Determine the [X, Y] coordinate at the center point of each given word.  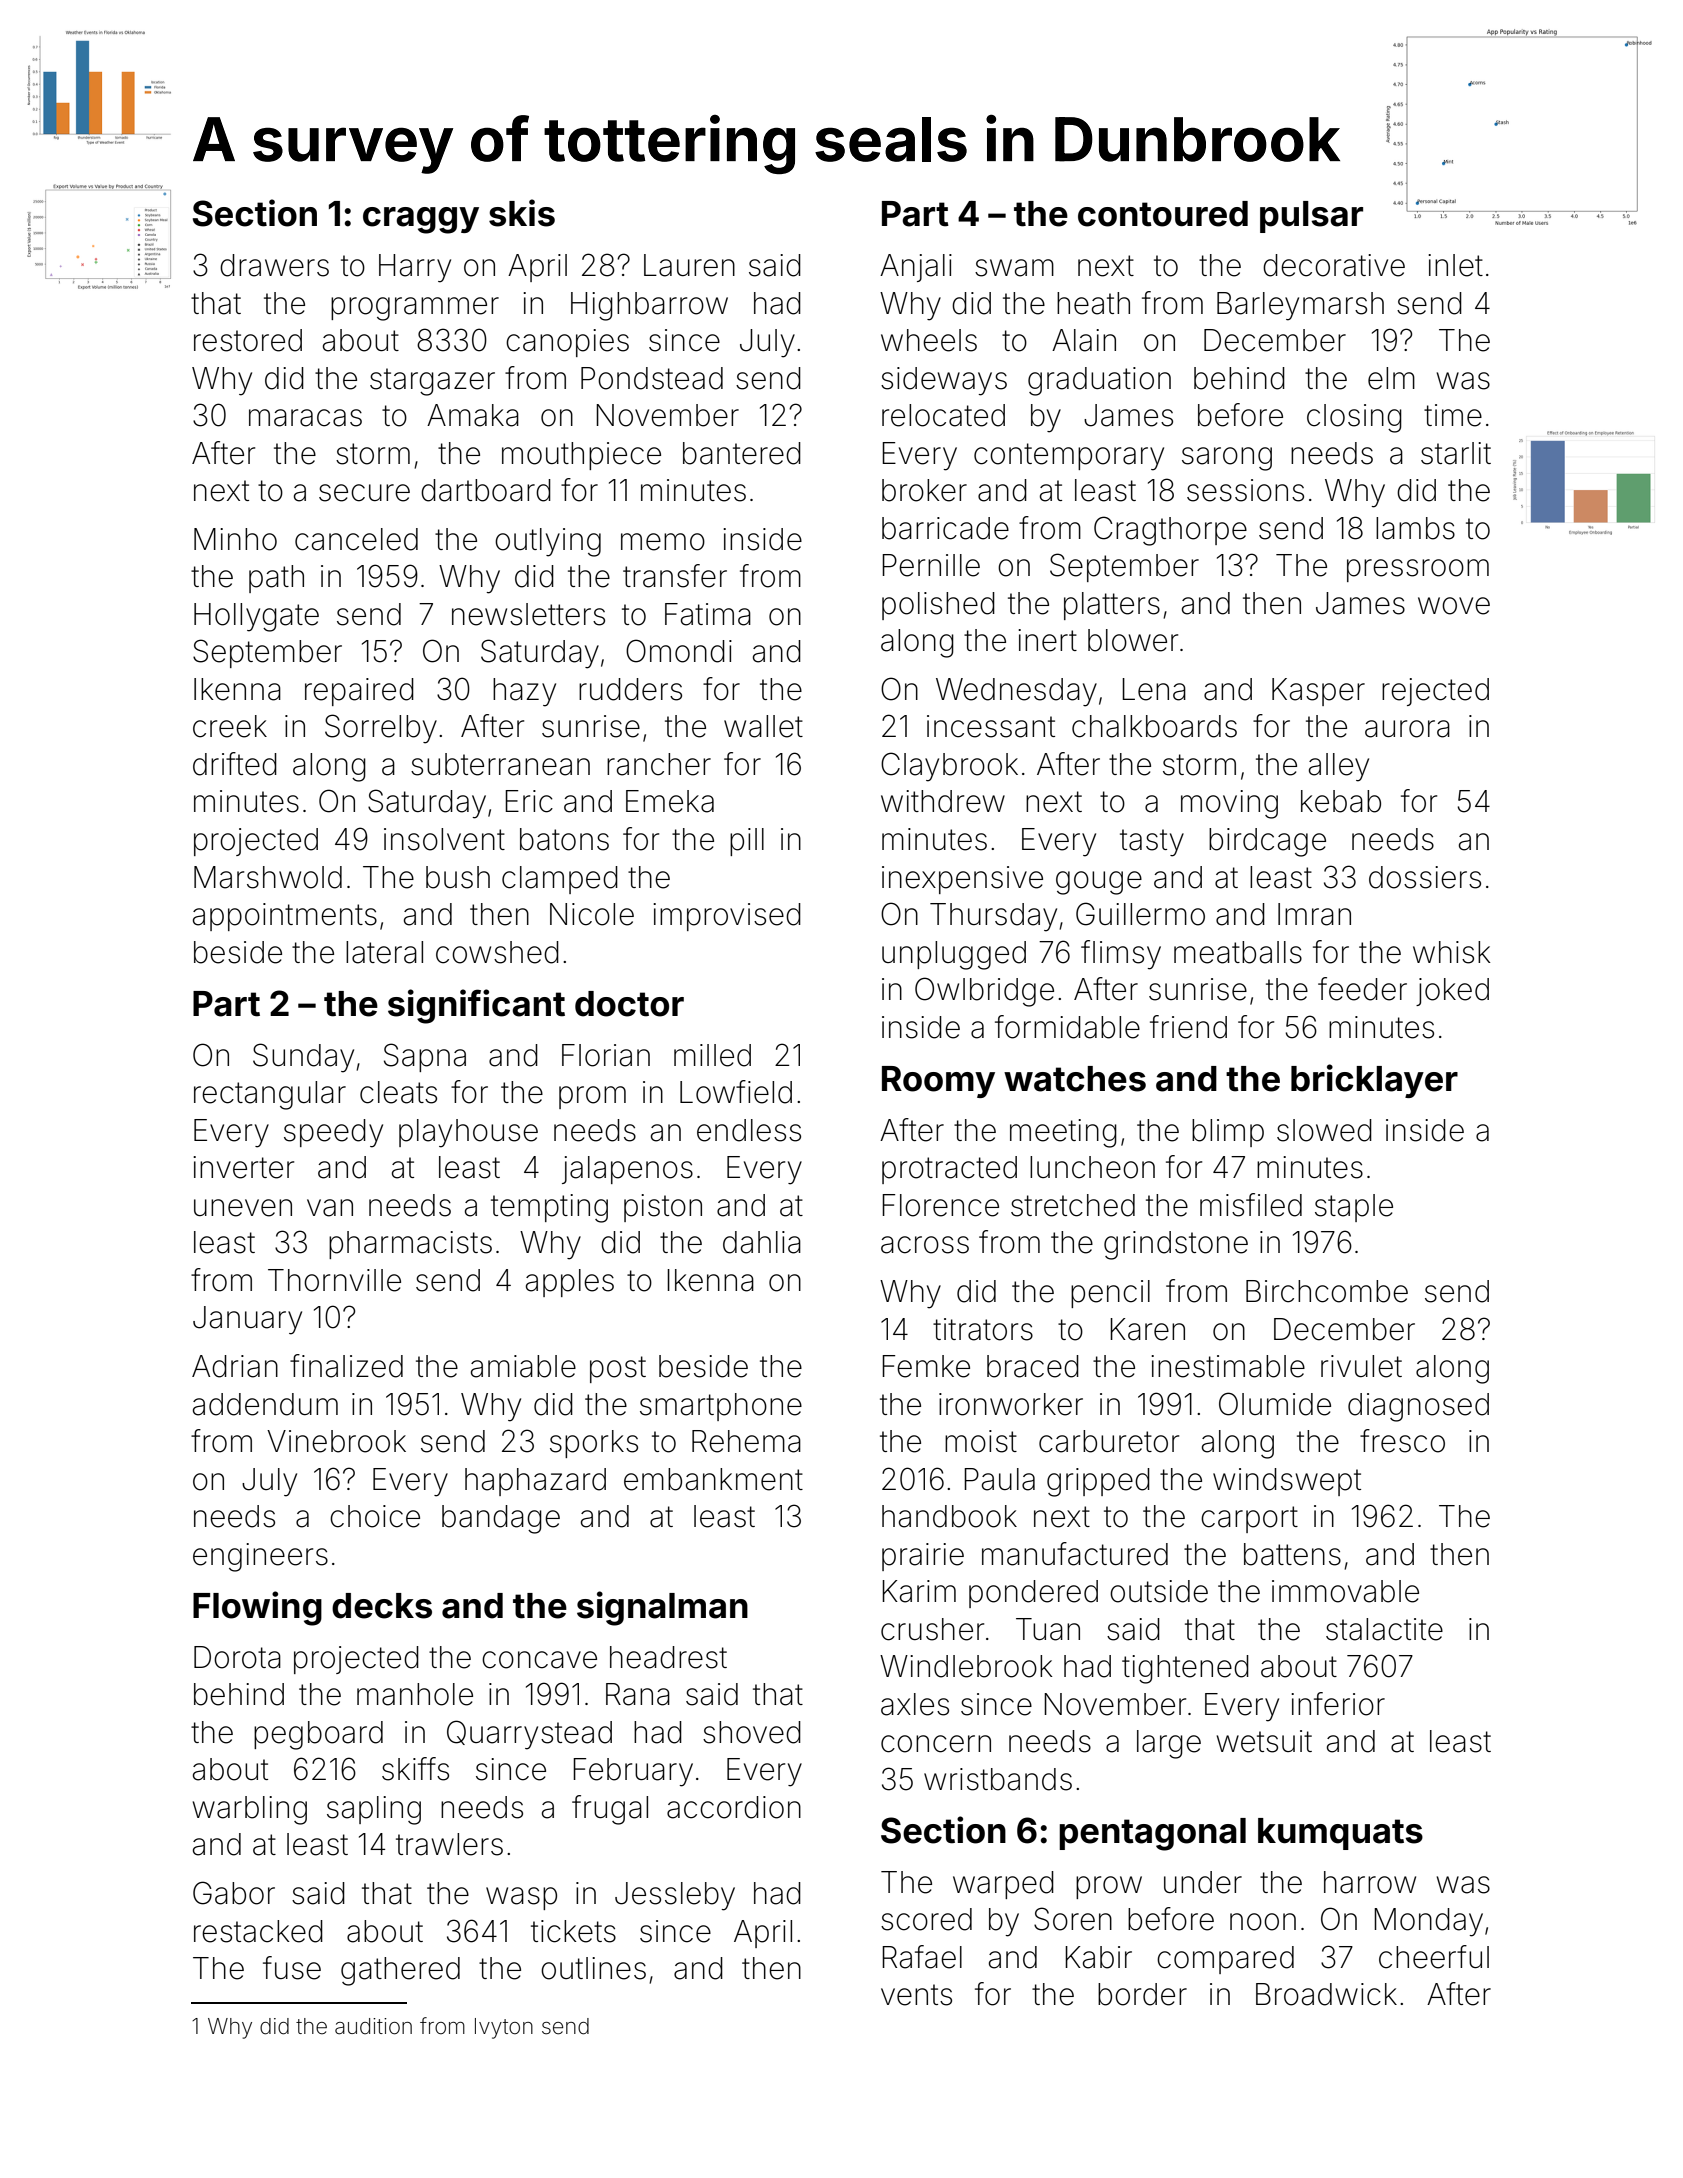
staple [1354, 1208]
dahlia [762, 1242]
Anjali [916, 268]
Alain [1084, 340]
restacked [258, 1931]
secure [364, 493]
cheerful [1434, 1957]
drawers [274, 265]
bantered [742, 453]
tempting [549, 1208]
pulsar [1311, 217]
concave [539, 1660]
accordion [734, 1807]
